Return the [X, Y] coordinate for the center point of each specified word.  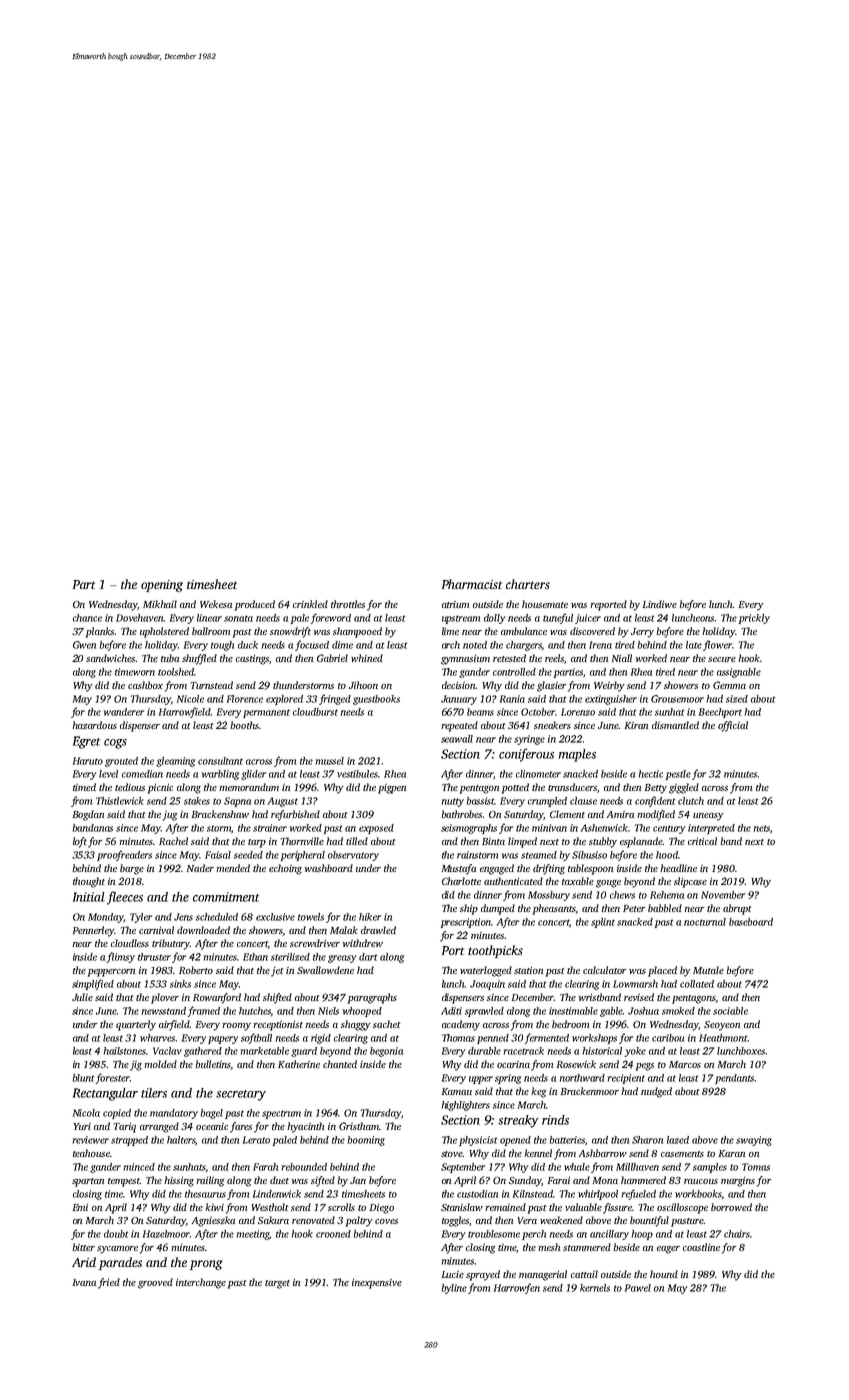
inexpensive [377, 1283]
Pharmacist [472, 584]
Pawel [638, 1288]
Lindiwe [660, 604]
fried [109, 1283]
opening [162, 586]
